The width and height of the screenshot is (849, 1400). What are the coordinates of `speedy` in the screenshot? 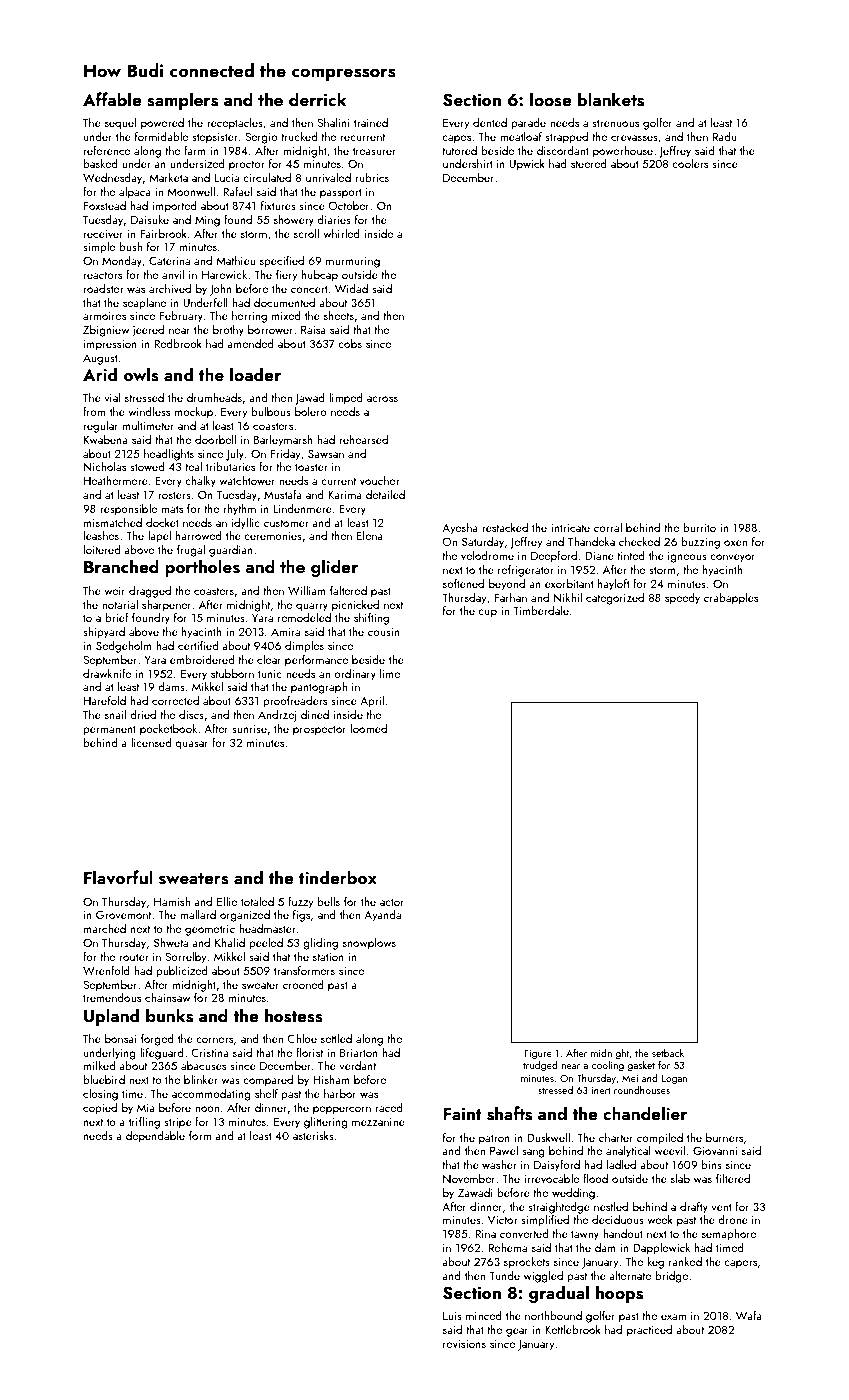 It's located at (682, 599).
